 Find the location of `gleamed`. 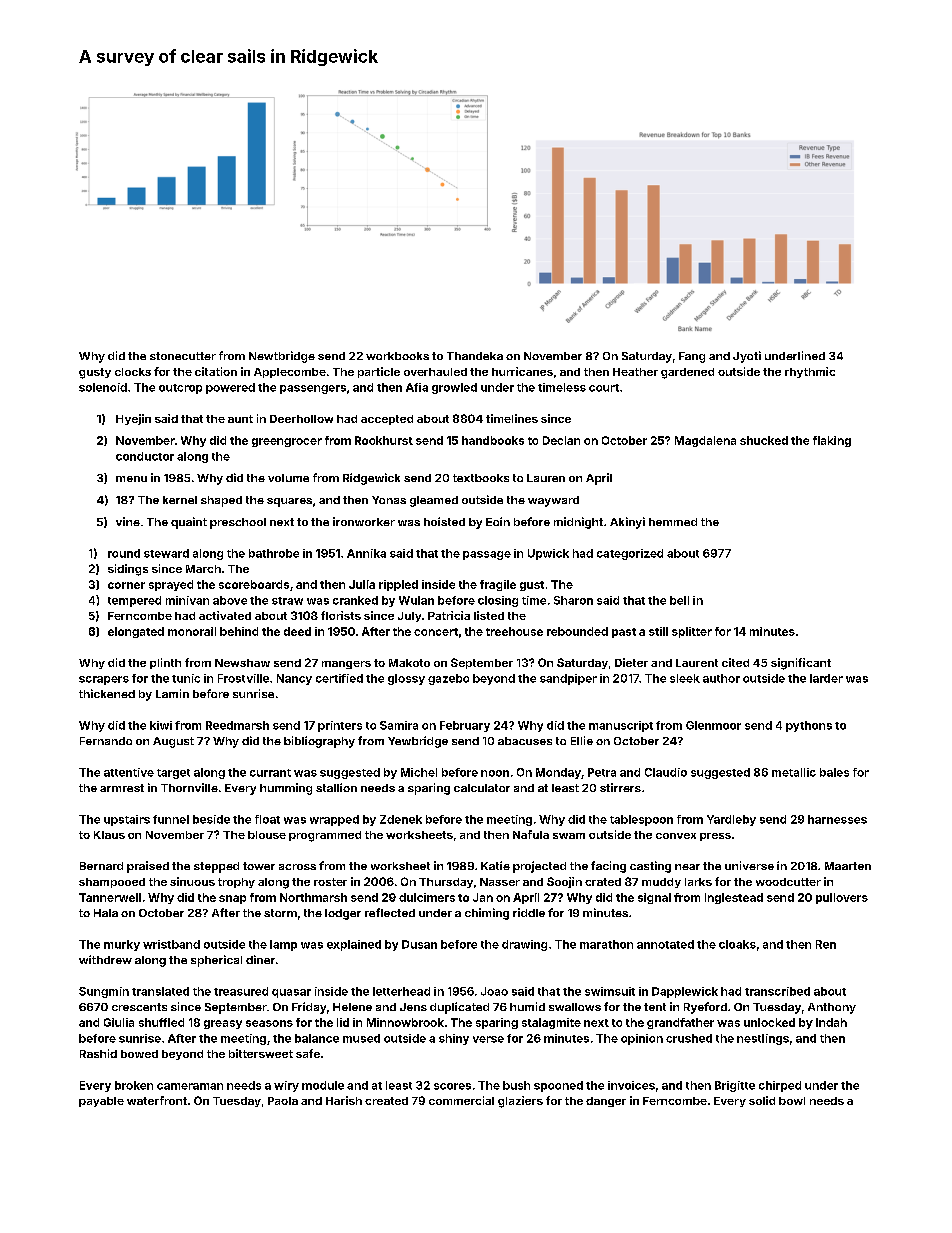

gleamed is located at coordinates (434, 501).
